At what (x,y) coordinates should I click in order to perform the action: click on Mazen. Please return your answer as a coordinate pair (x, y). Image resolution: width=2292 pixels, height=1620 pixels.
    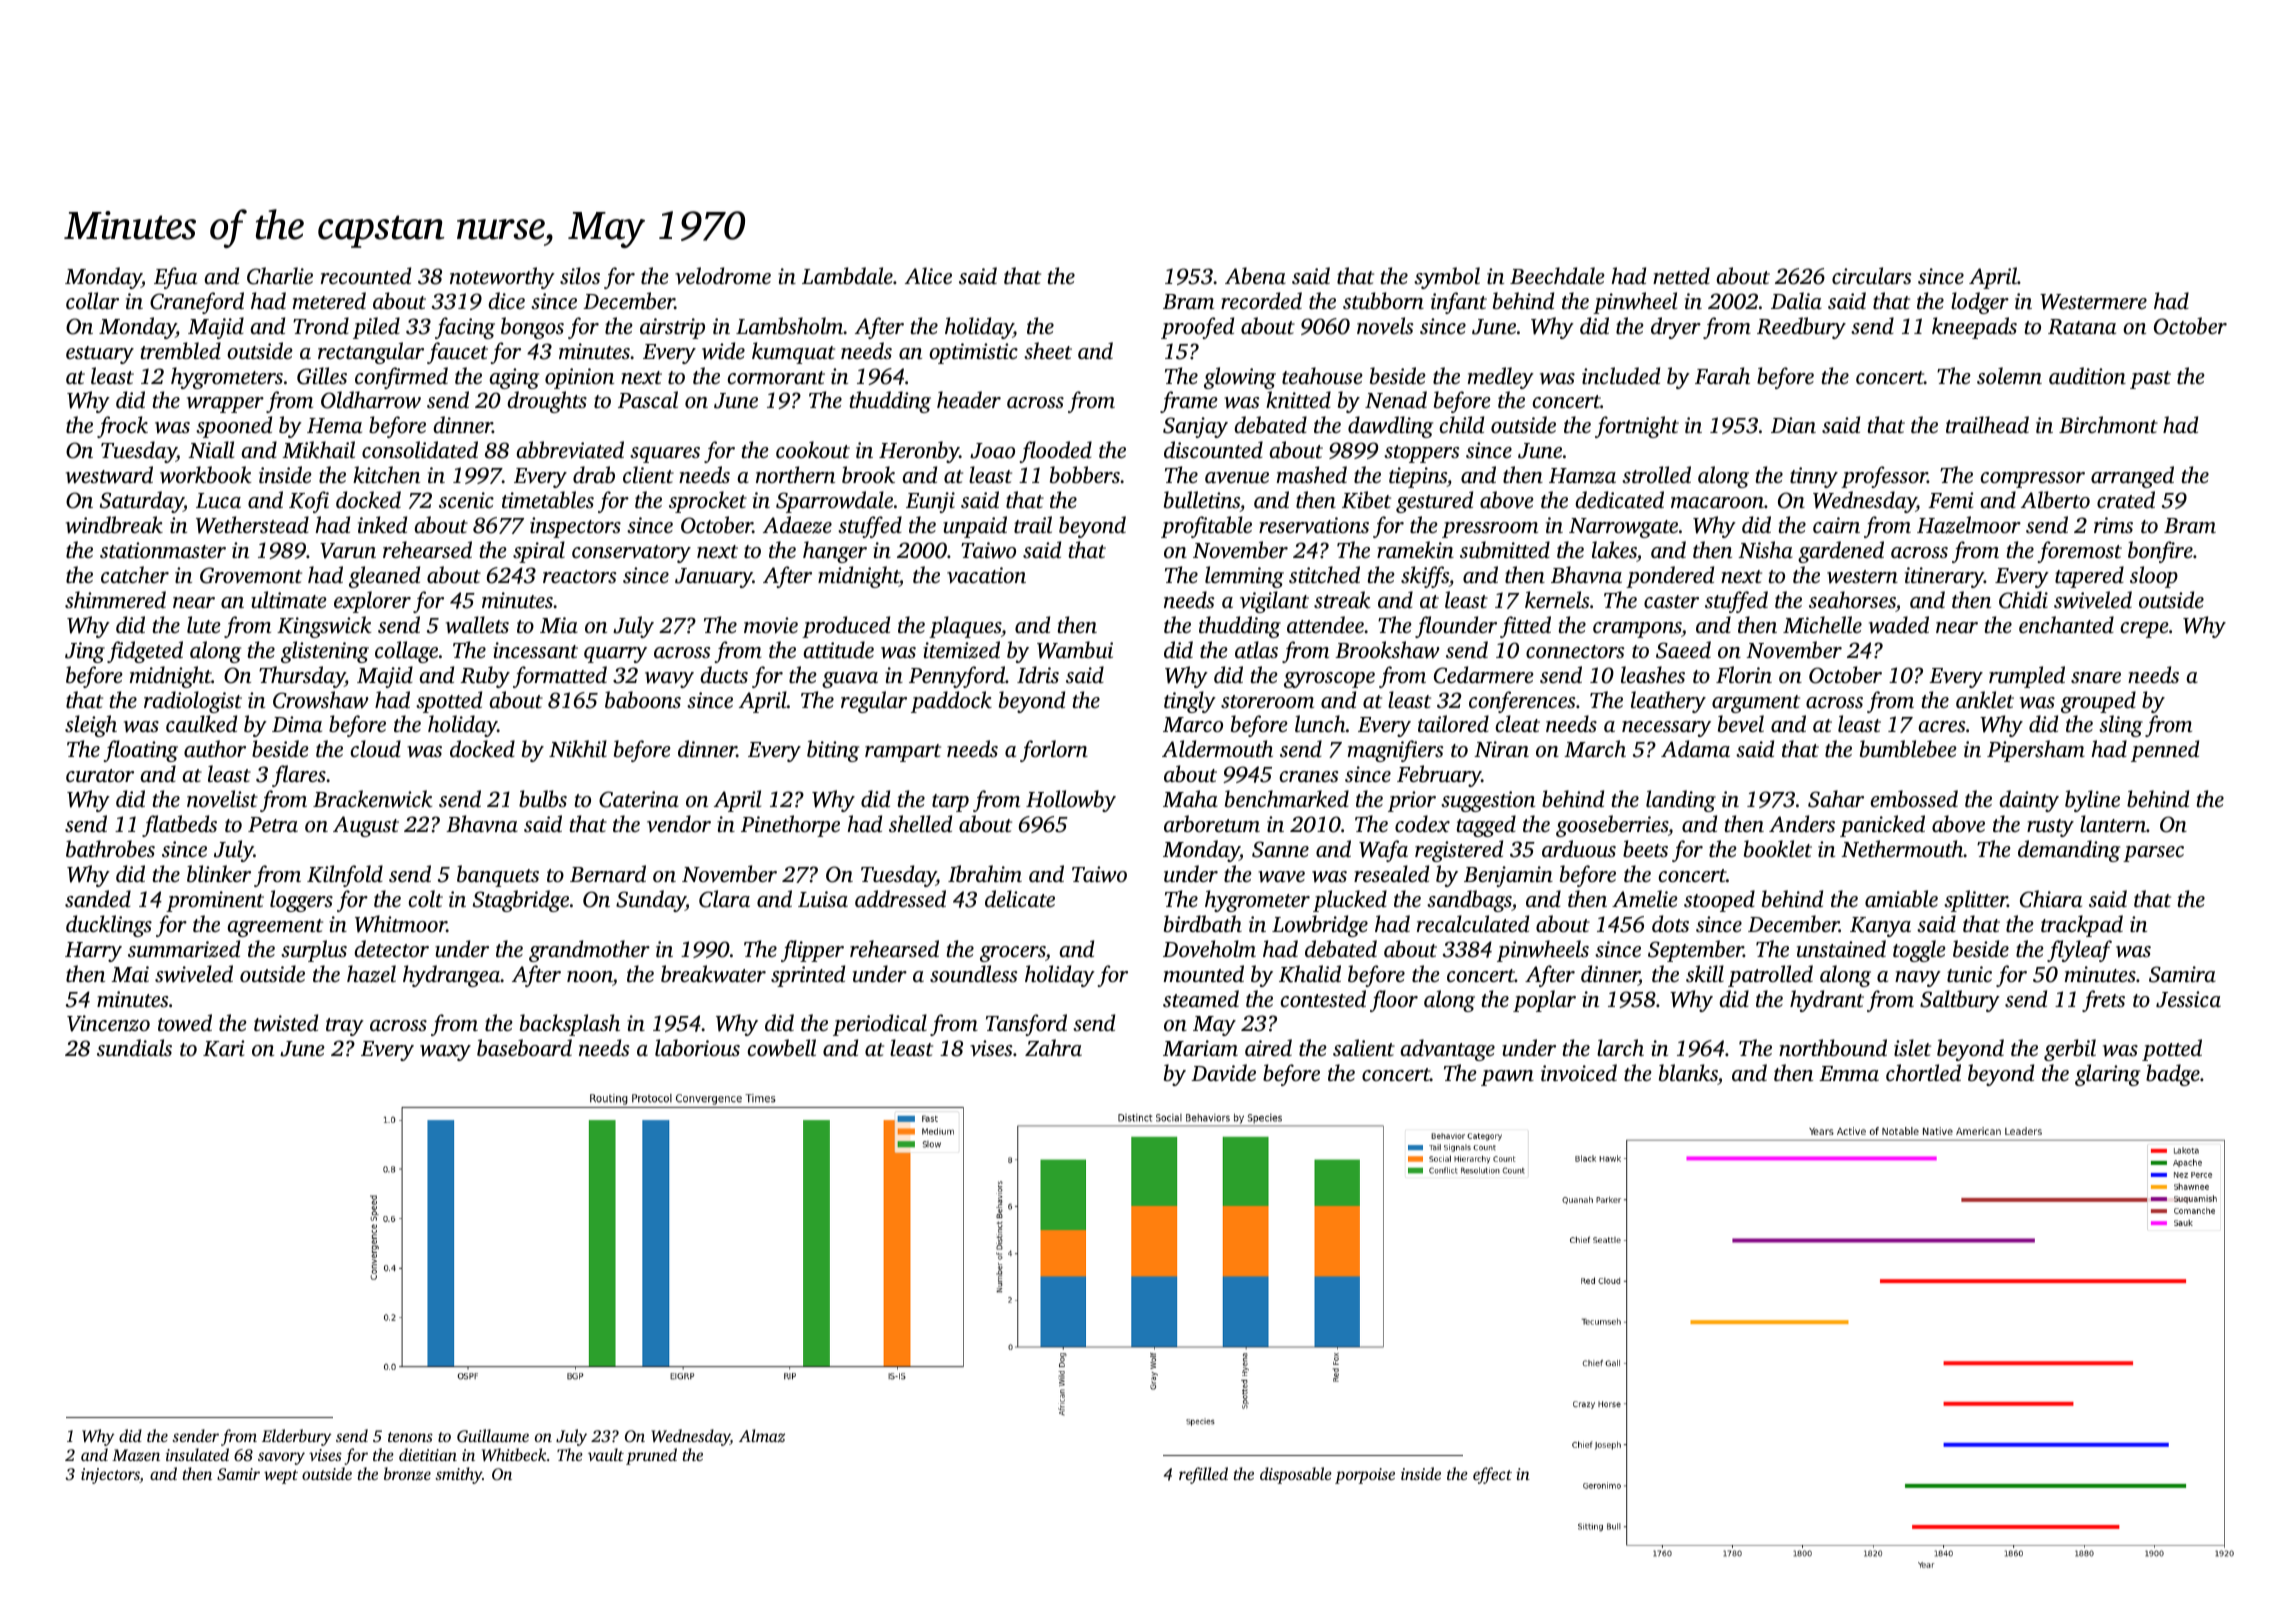
    Looking at the image, I should click on (136, 1455).
